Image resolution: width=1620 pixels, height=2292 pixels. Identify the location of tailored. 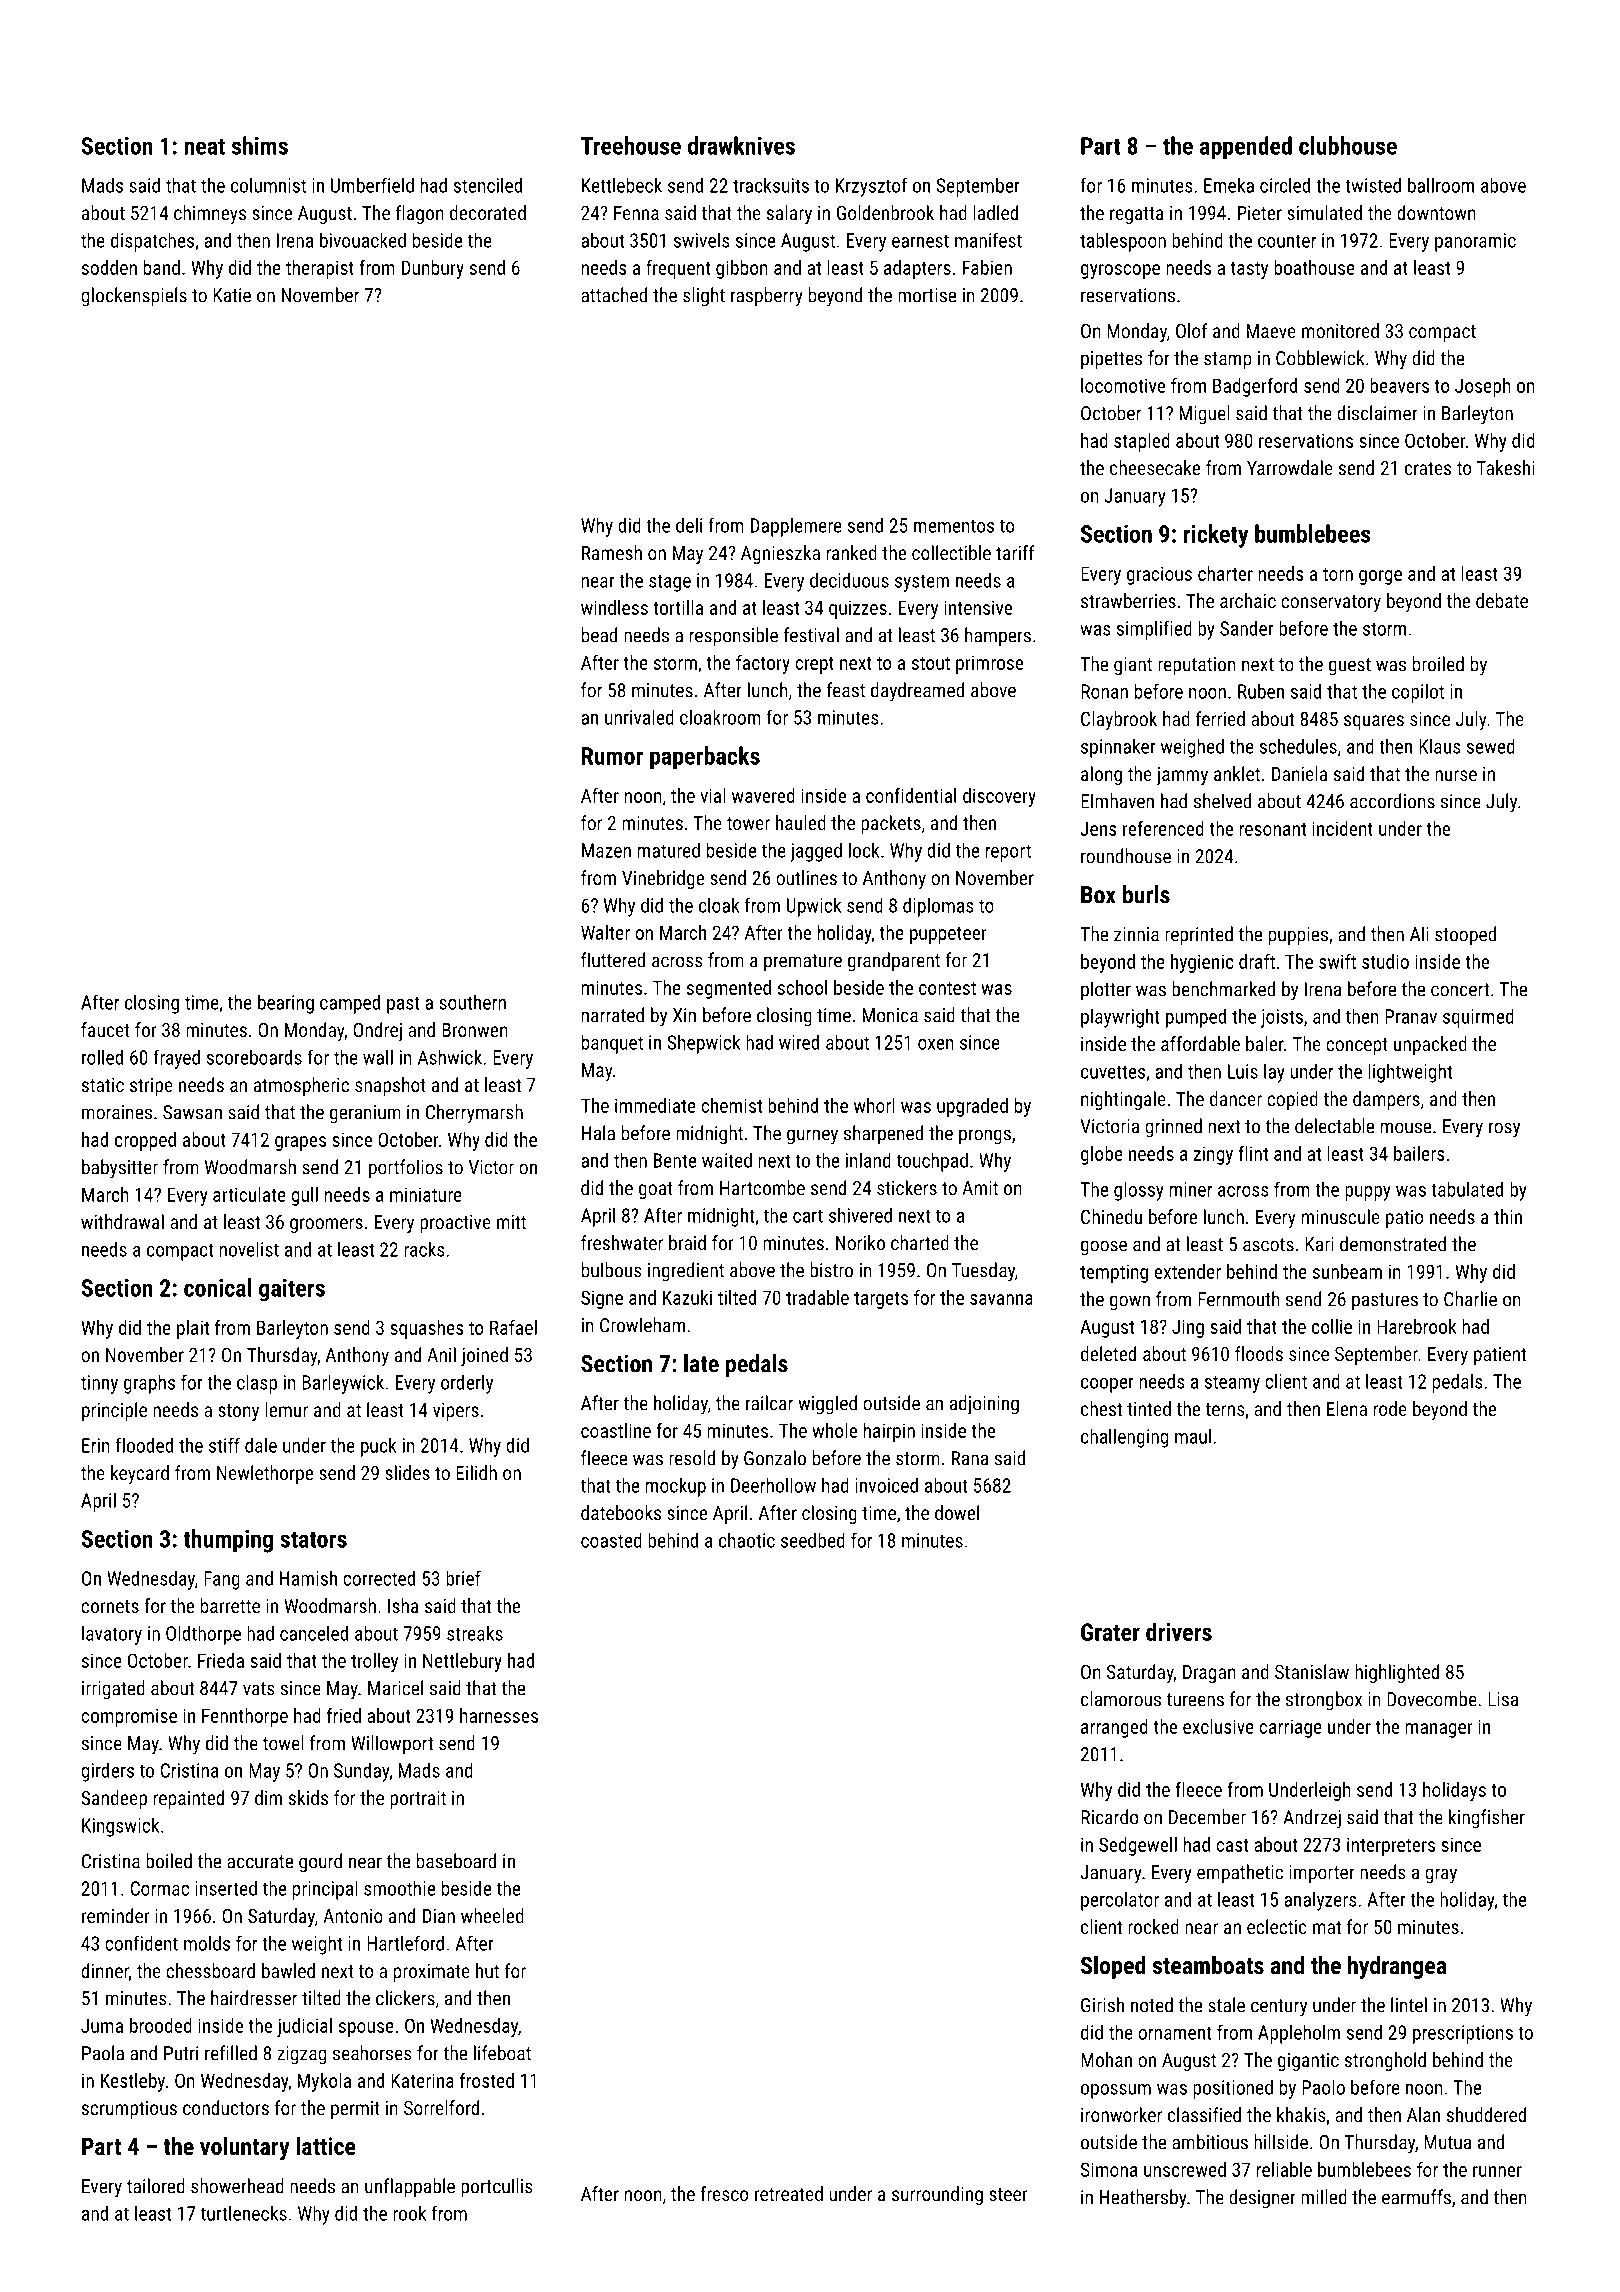
(156, 2186).
